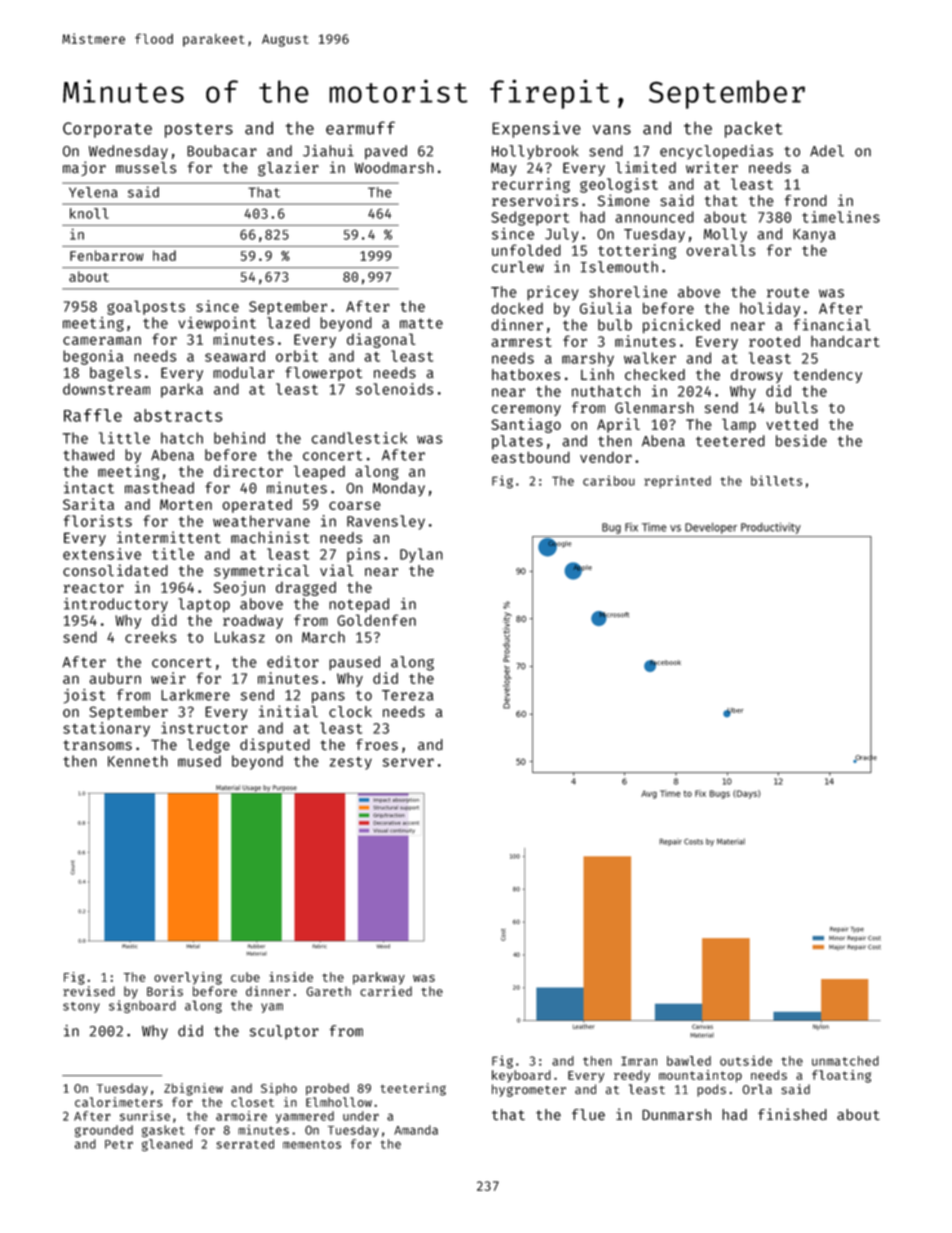 The height and width of the screenshot is (1233, 952). I want to click on flue, so click(588, 1115).
